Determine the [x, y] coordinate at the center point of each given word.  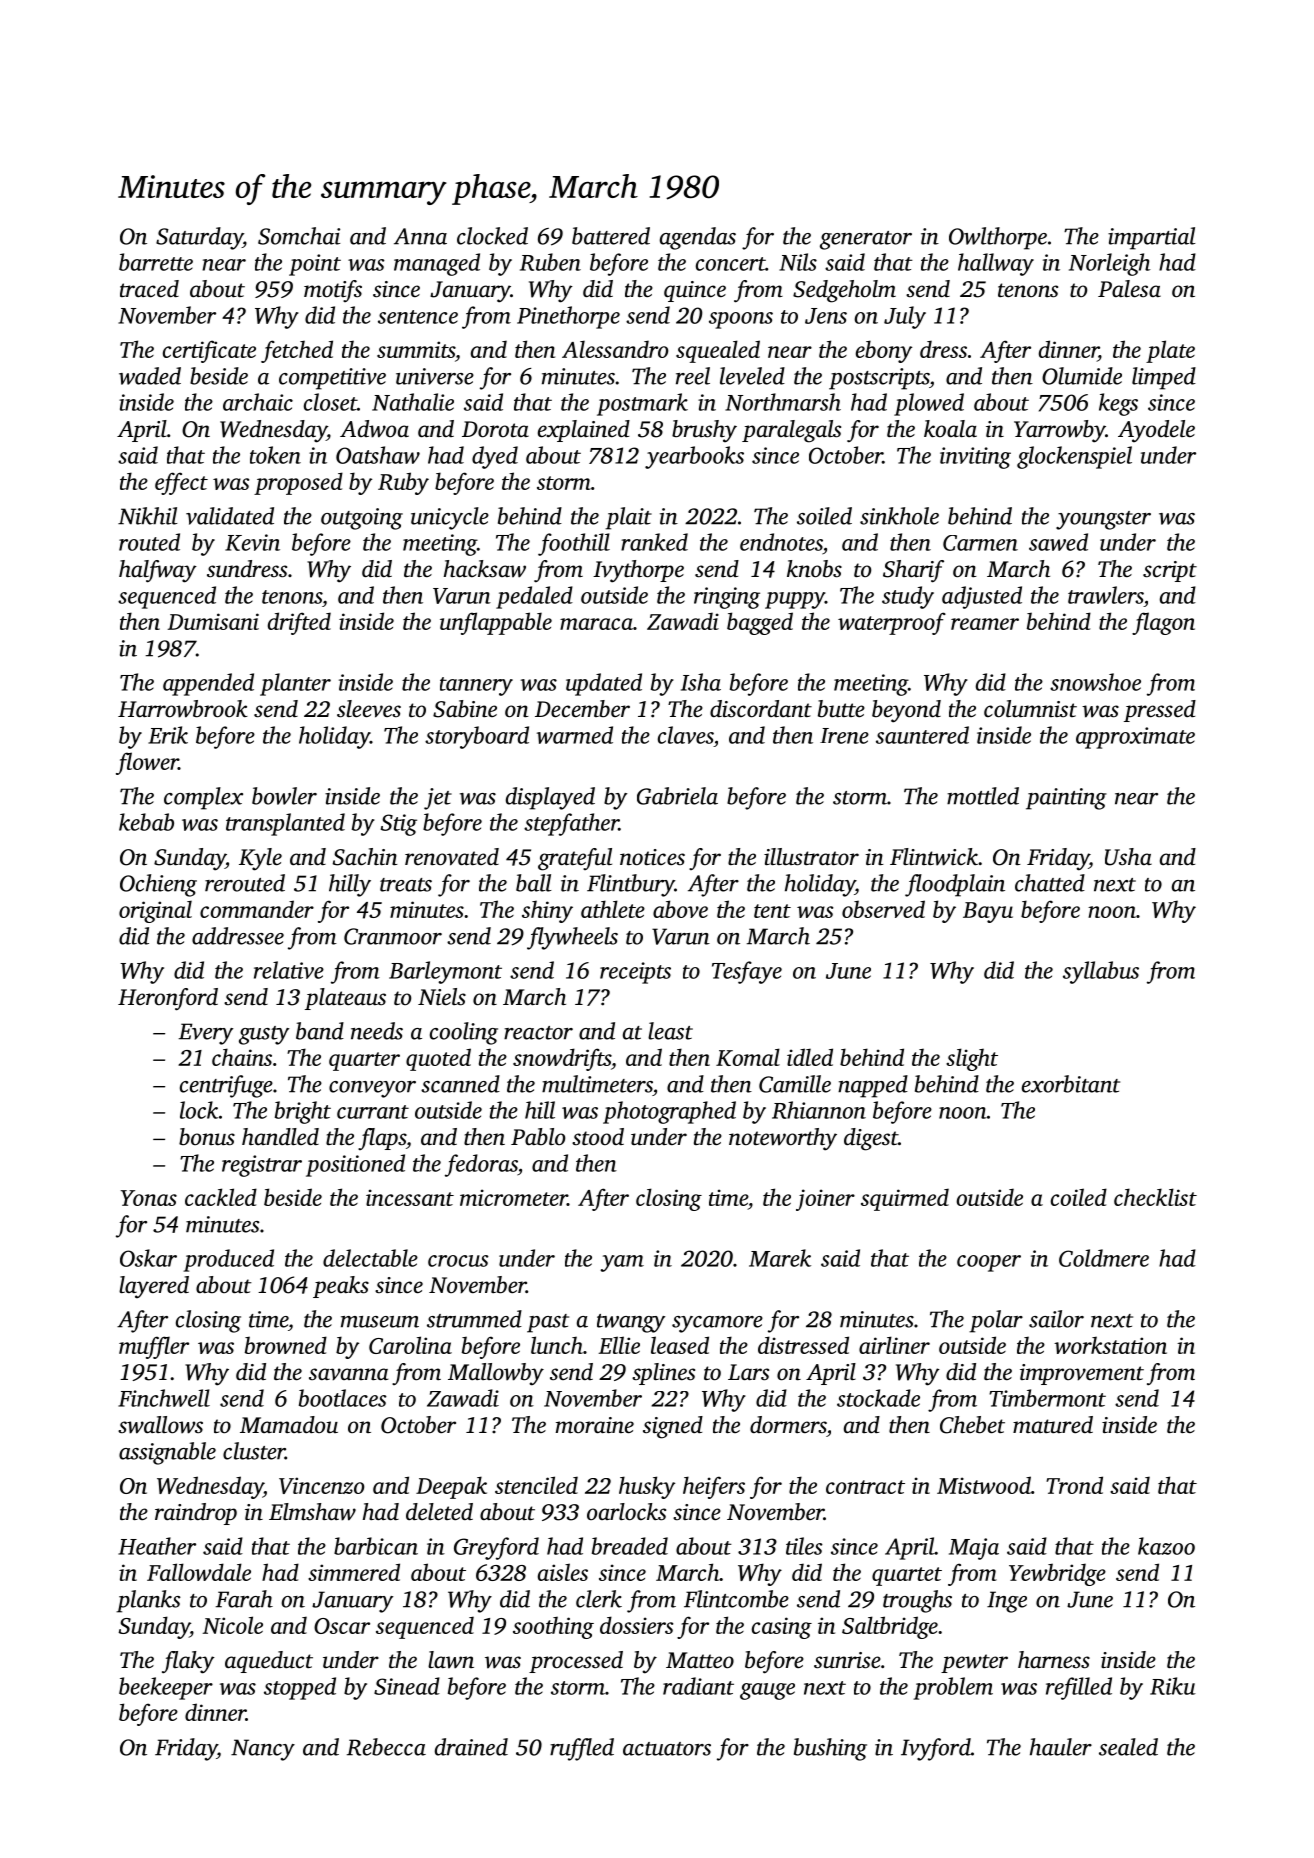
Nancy [263, 1750]
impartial [1152, 238]
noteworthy [783, 1139]
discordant [761, 709]
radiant [698, 1686]
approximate [1135, 738]
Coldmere [1104, 1258]
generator [866, 240]
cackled [221, 1197]
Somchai [299, 236]
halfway [158, 571]
